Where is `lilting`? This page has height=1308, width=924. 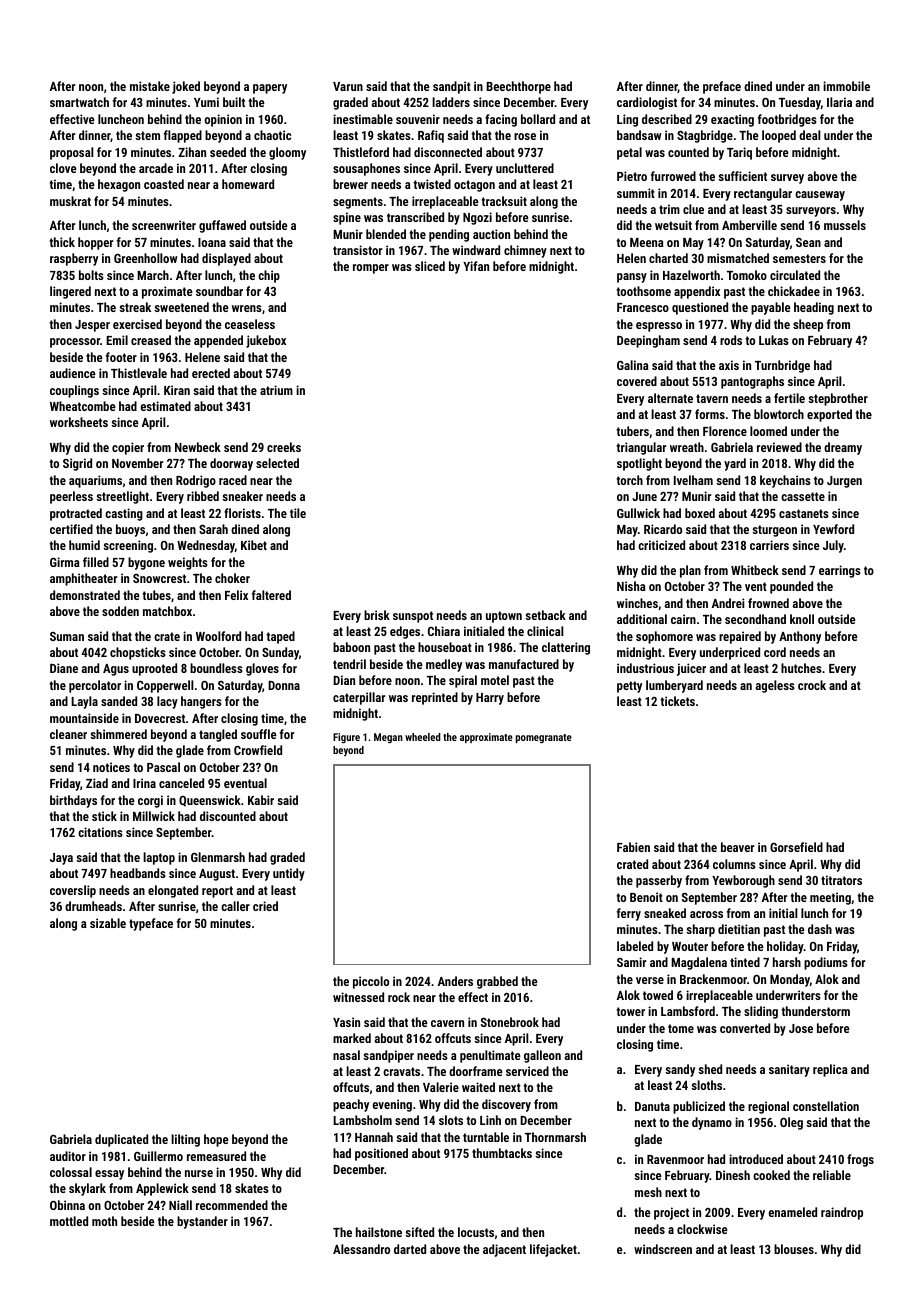
lilting is located at coordinates (185, 1140).
